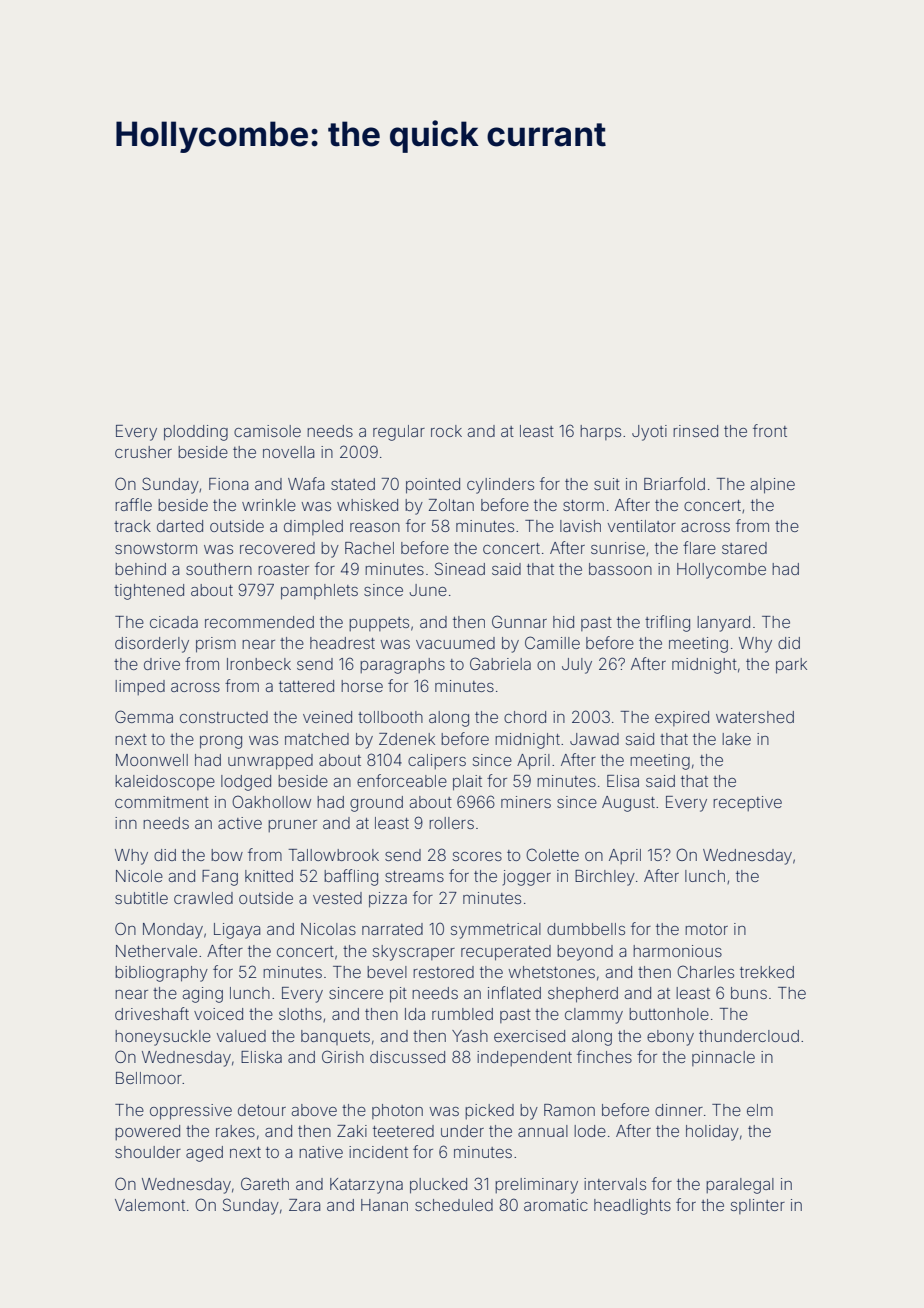 The width and height of the screenshot is (924, 1308). What do you see at coordinates (519, 621) in the screenshot?
I see `Gunnar` at bounding box center [519, 621].
